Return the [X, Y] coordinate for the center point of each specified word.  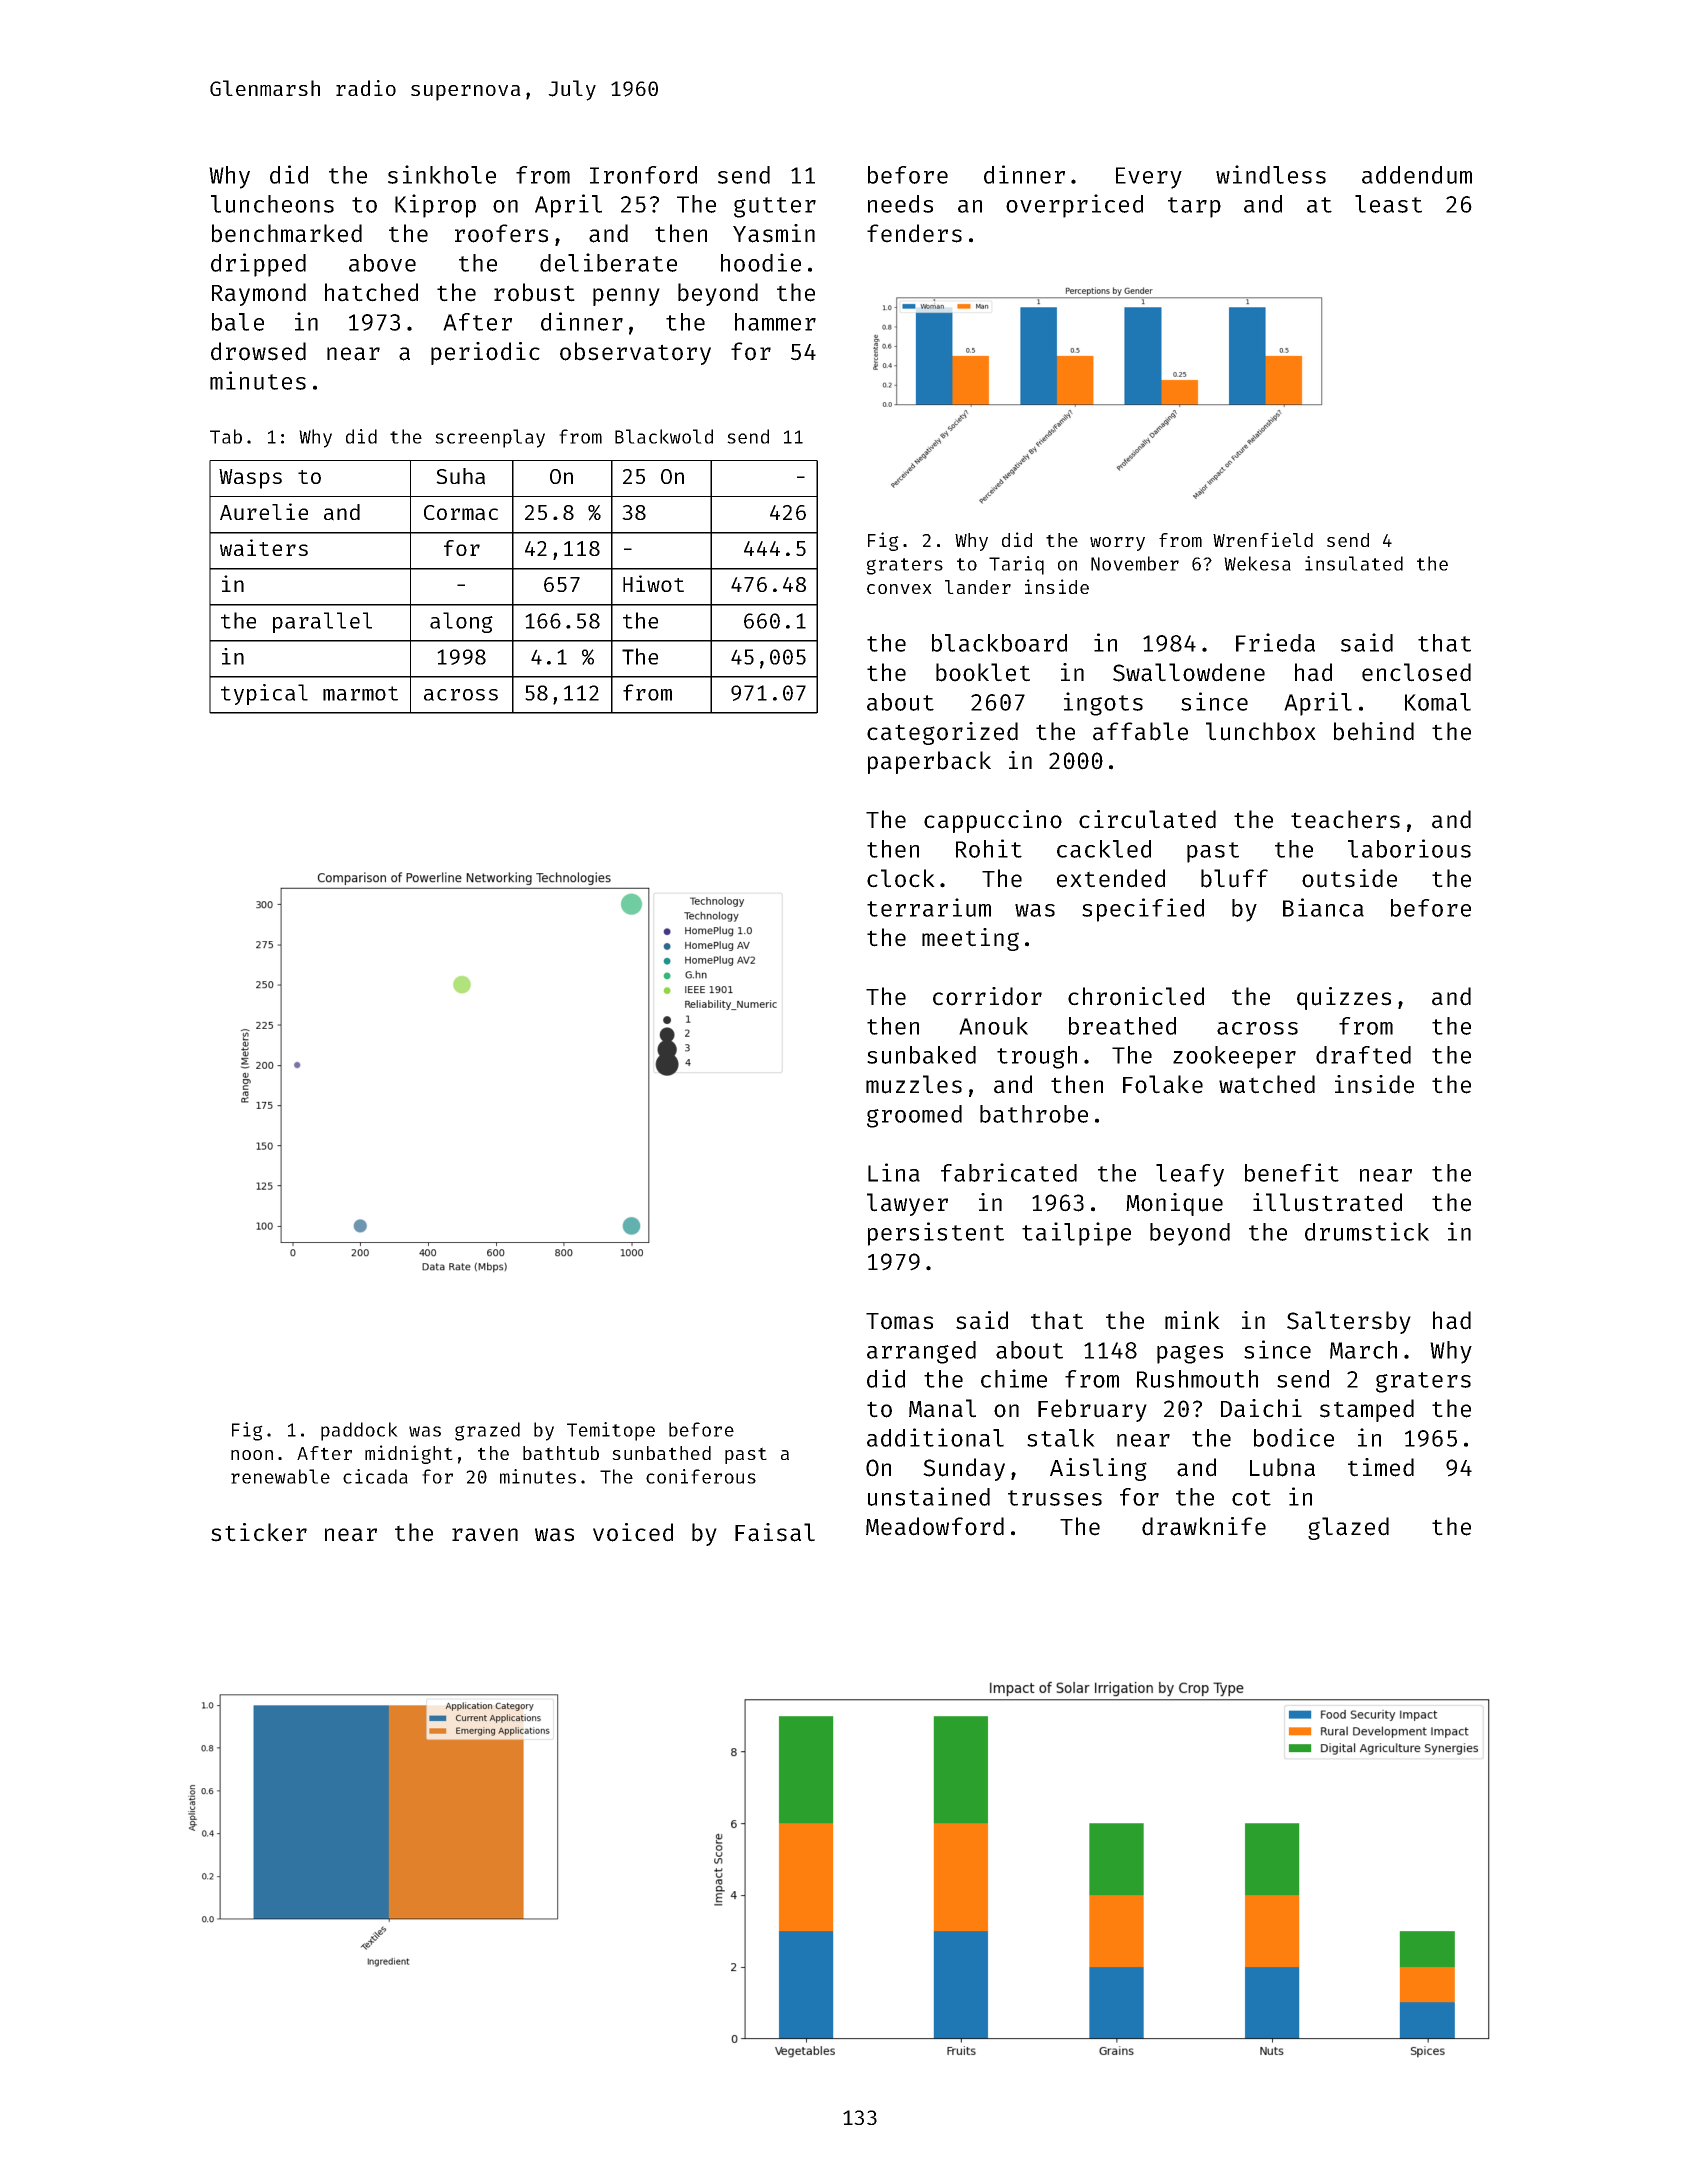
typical [264, 694]
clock [901, 878]
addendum [1417, 175]
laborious [1409, 848]
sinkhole [442, 174]
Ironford [643, 175]
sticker [259, 1532]
